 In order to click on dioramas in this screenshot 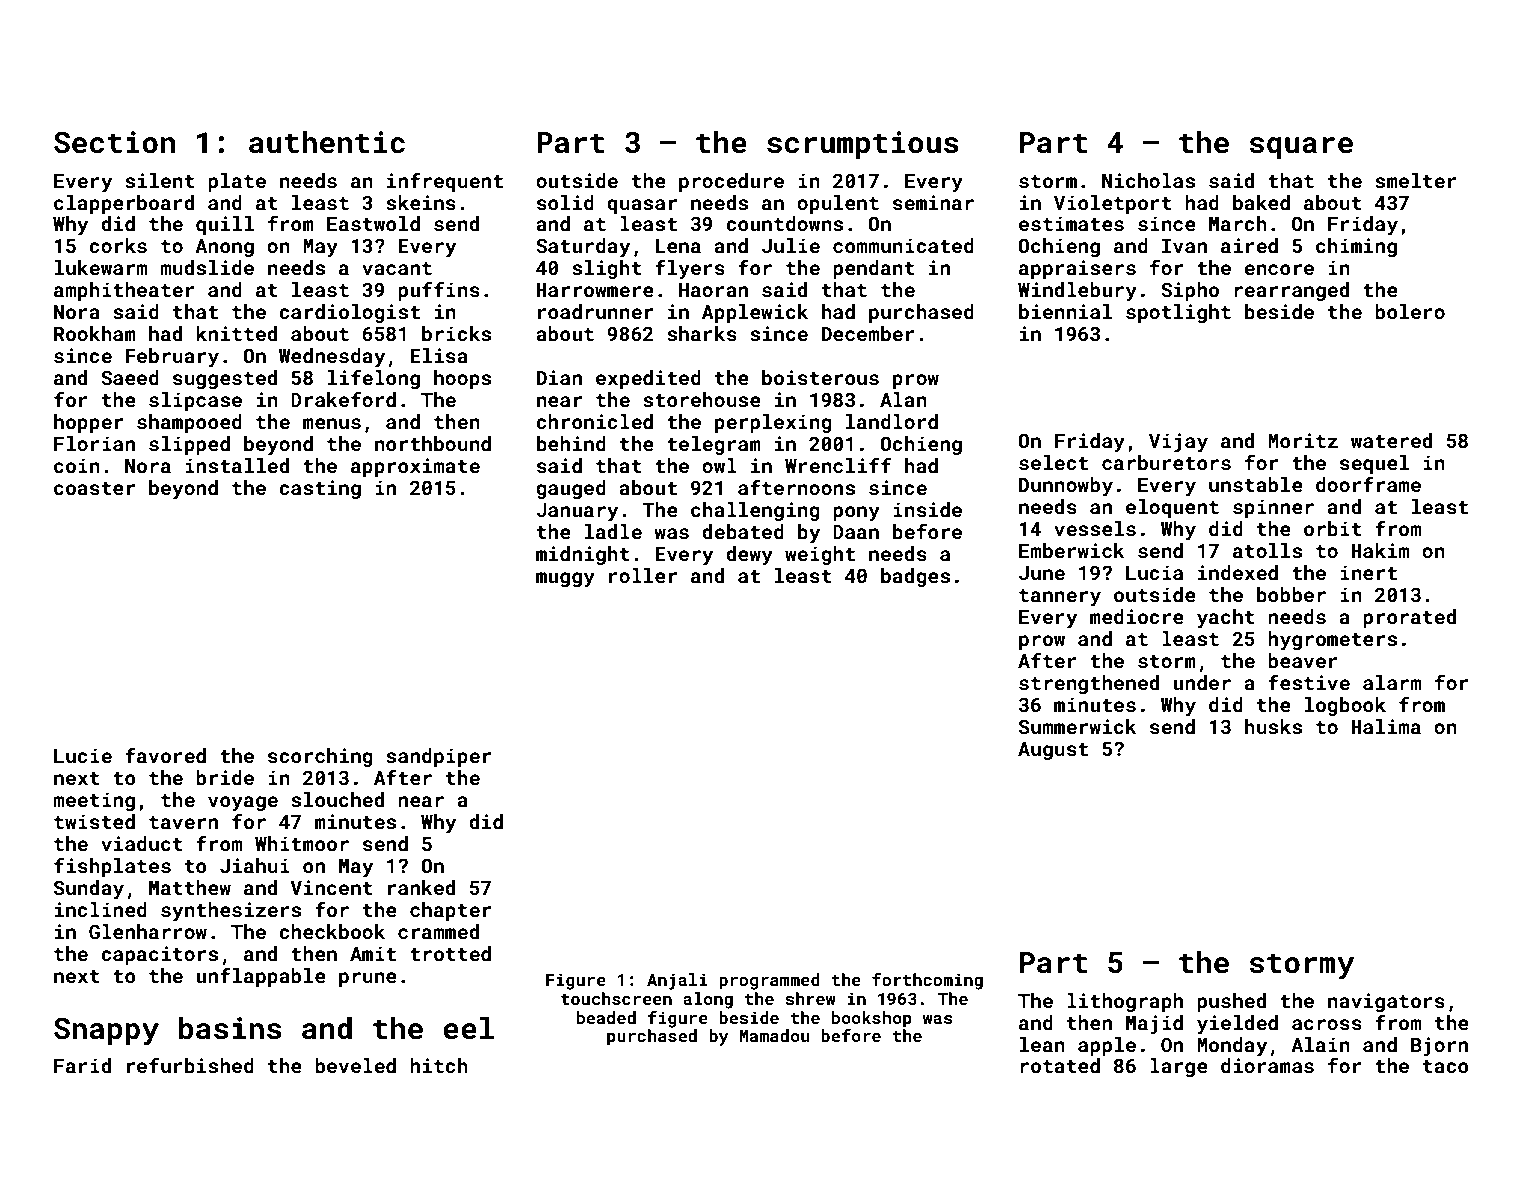, I will do `click(1267, 1065)`.
